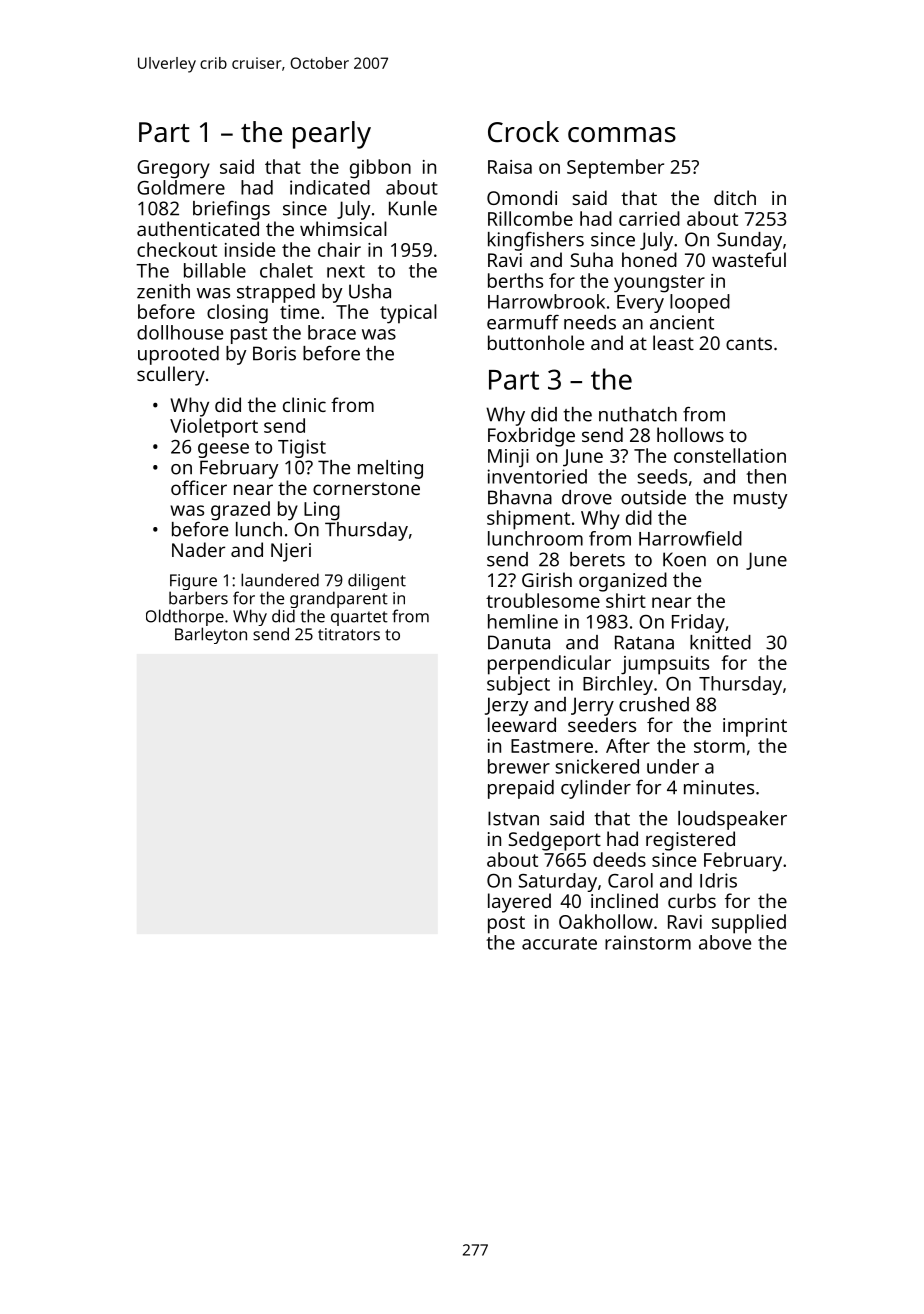 The width and height of the screenshot is (924, 1314). Describe the element at coordinates (332, 135) in the screenshot. I see `pearly` at that location.
